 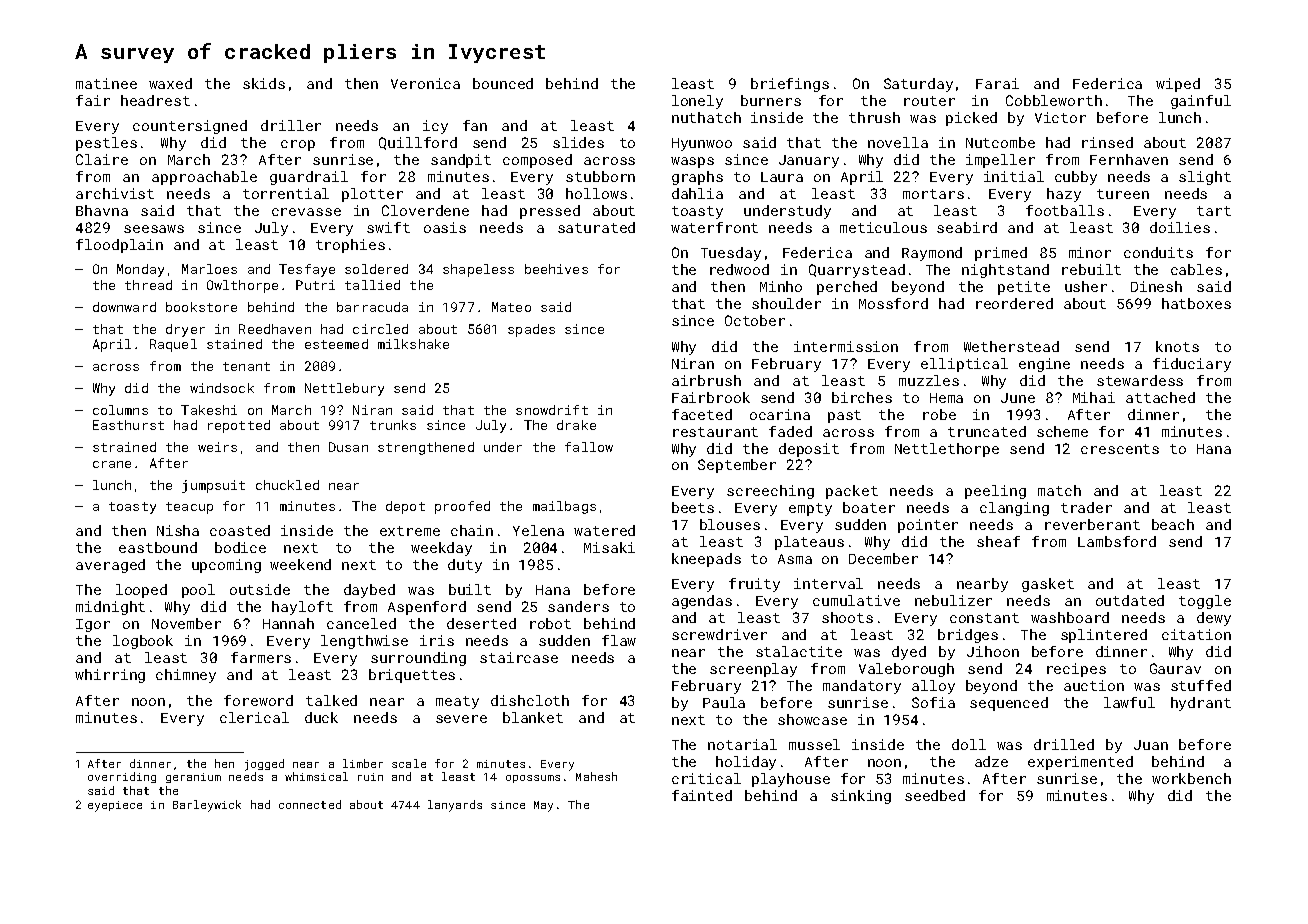 What do you see at coordinates (861, 797) in the image?
I see `sinking` at bounding box center [861, 797].
